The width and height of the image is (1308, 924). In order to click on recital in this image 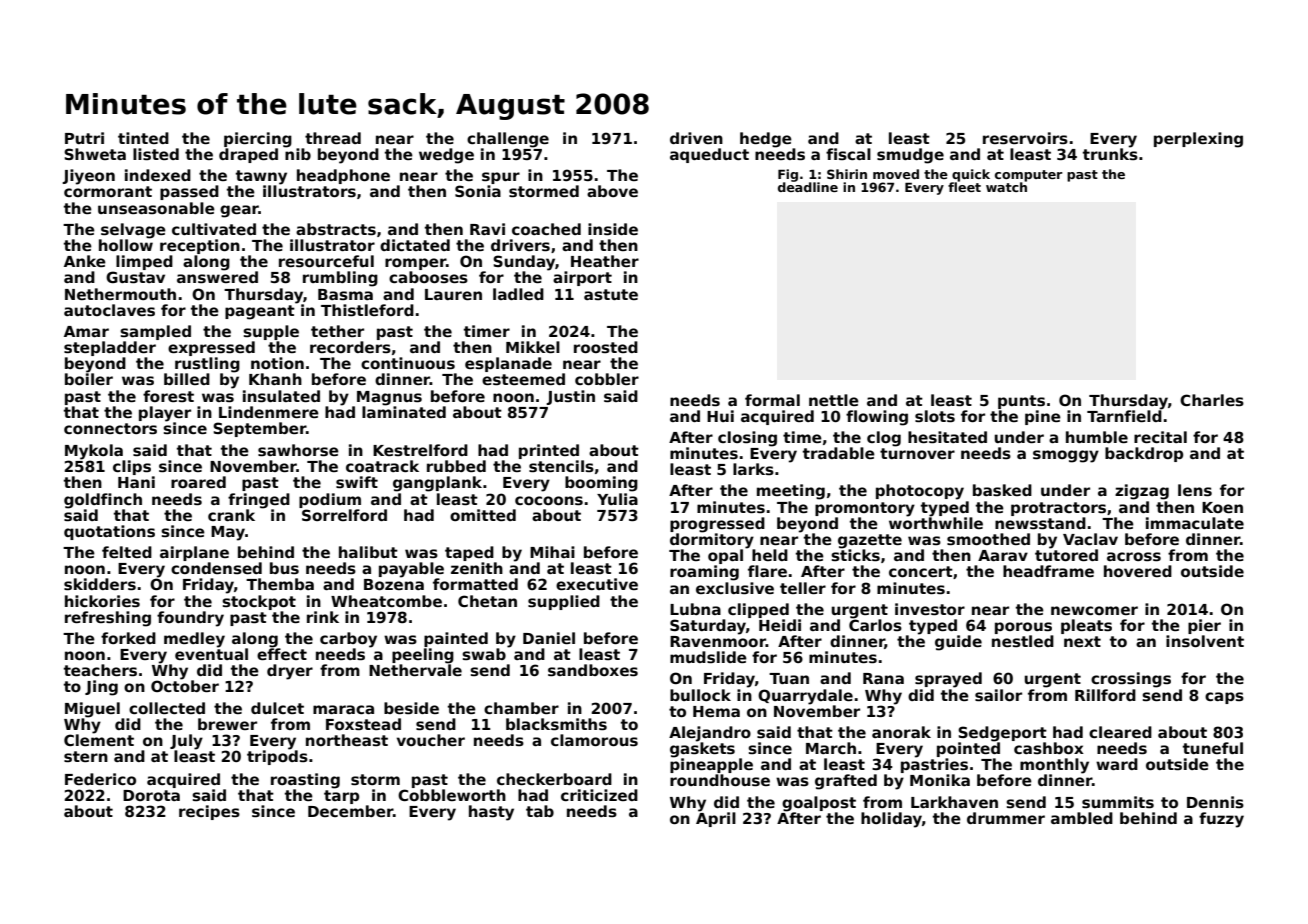, I will do `click(1160, 437)`.
